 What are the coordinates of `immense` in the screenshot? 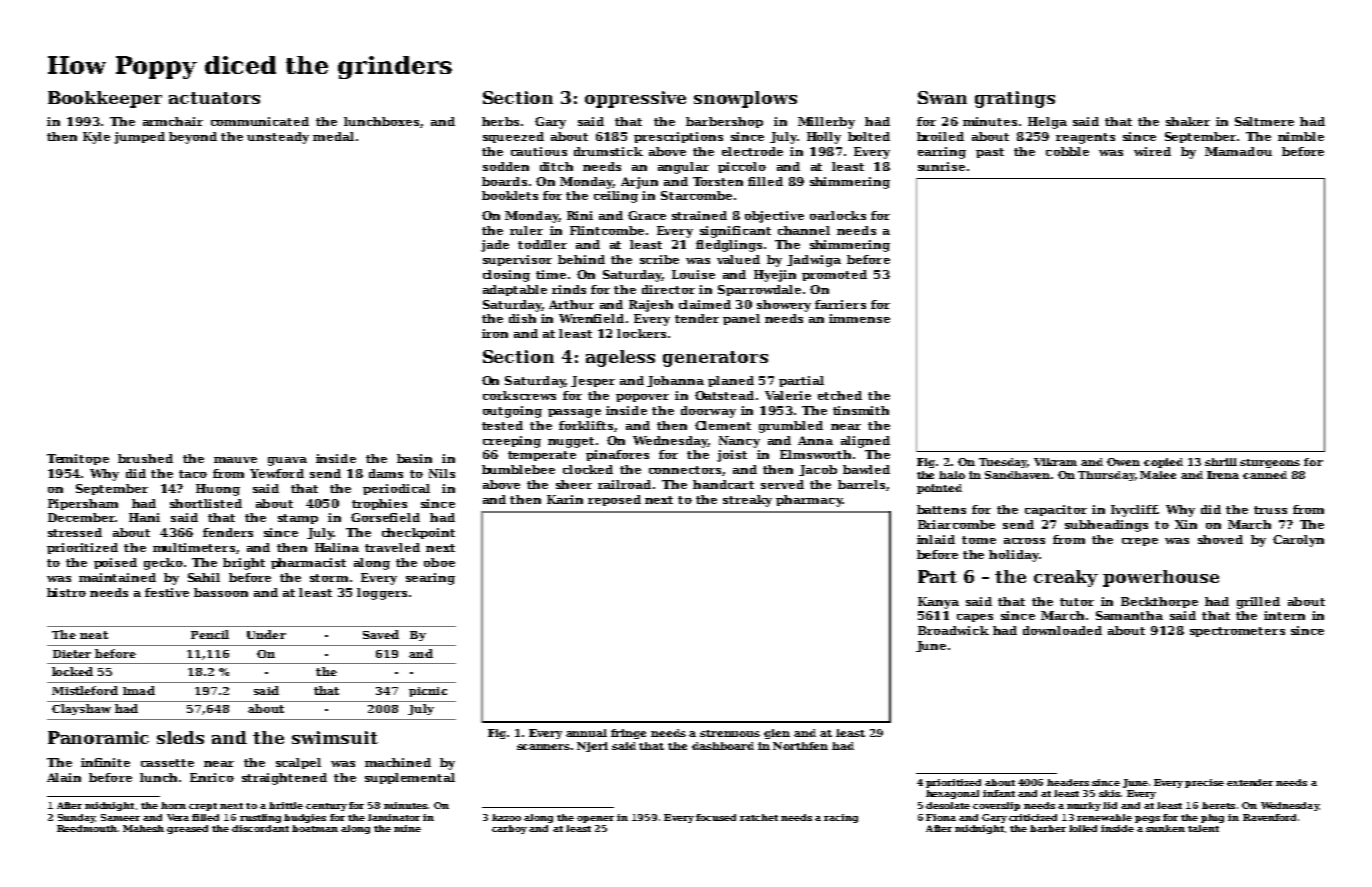 It's located at (859, 318).
